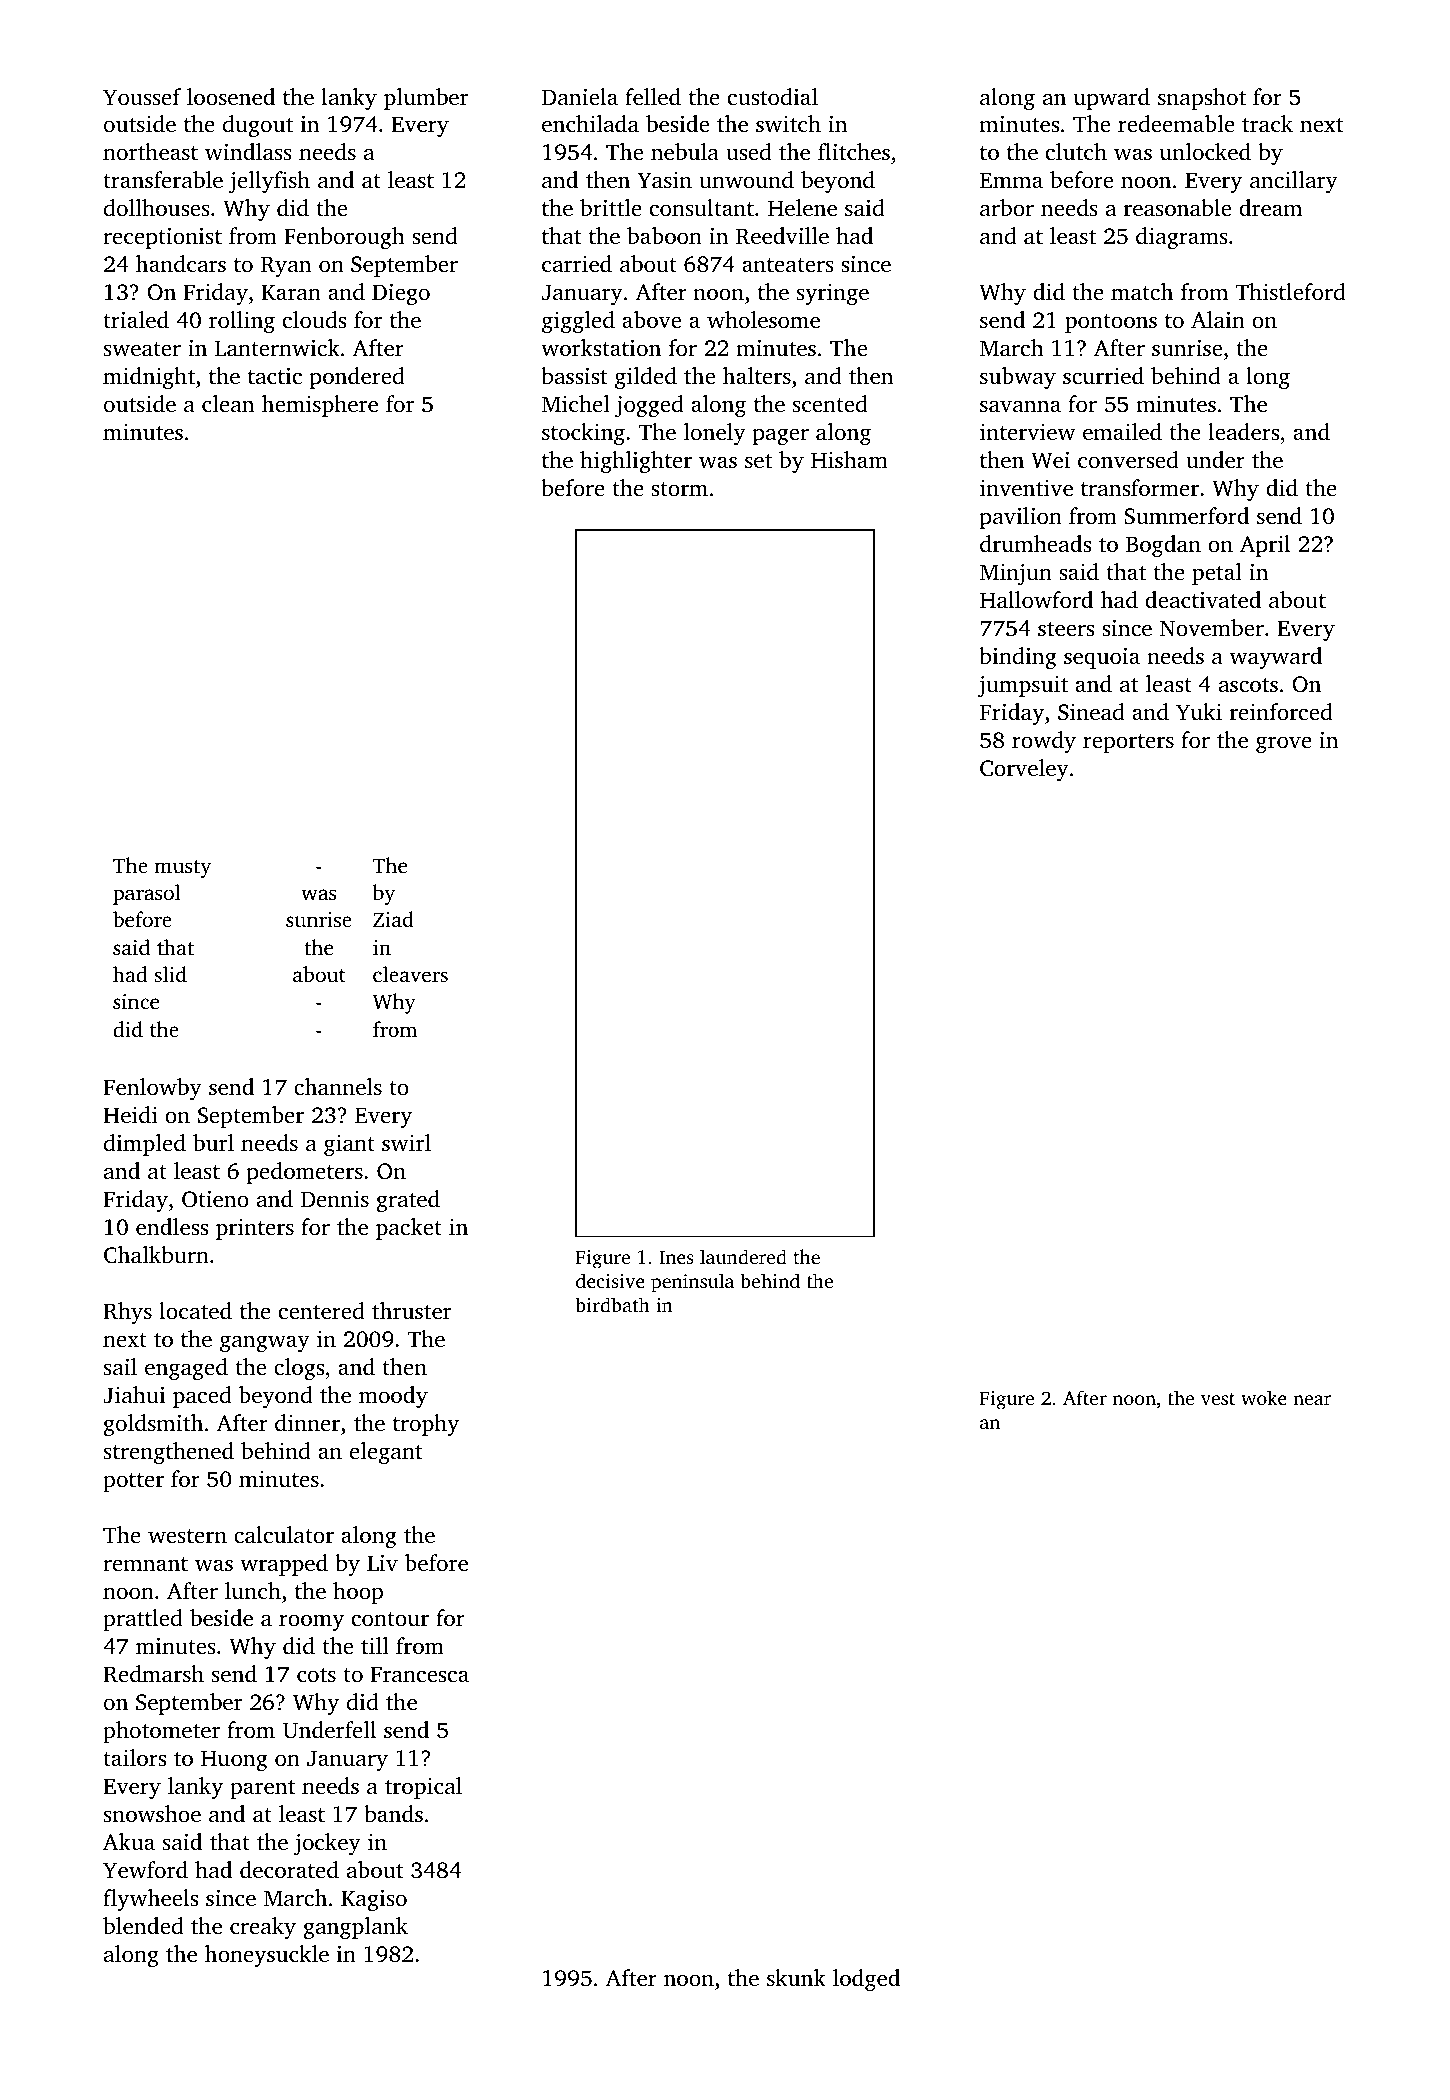 The height and width of the screenshot is (2100, 1450). What do you see at coordinates (410, 974) in the screenshot?
I see `cleavers` at bounding box center [410, 974].
